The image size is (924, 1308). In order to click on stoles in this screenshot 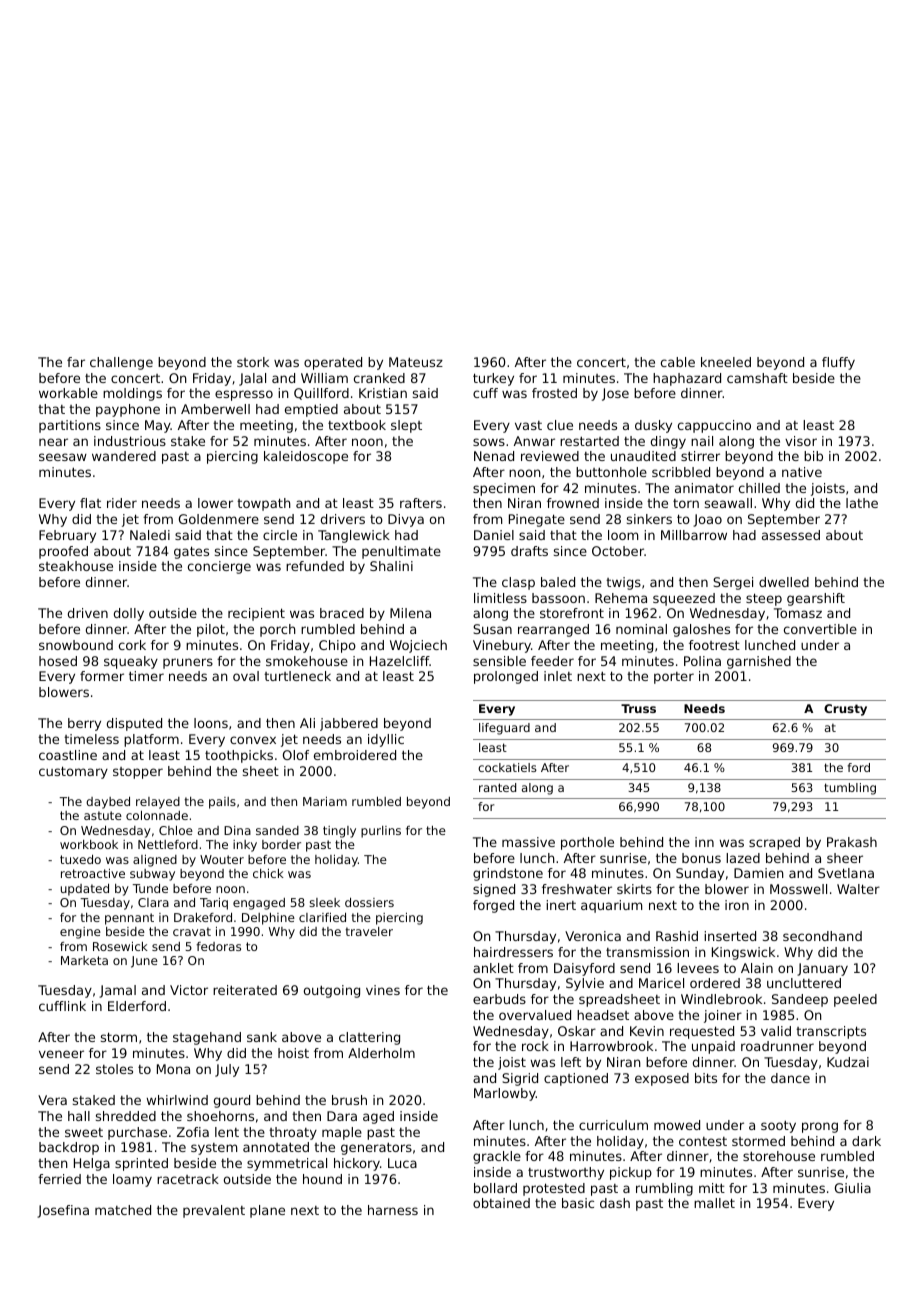, I will do `click(114, 1069)`.
